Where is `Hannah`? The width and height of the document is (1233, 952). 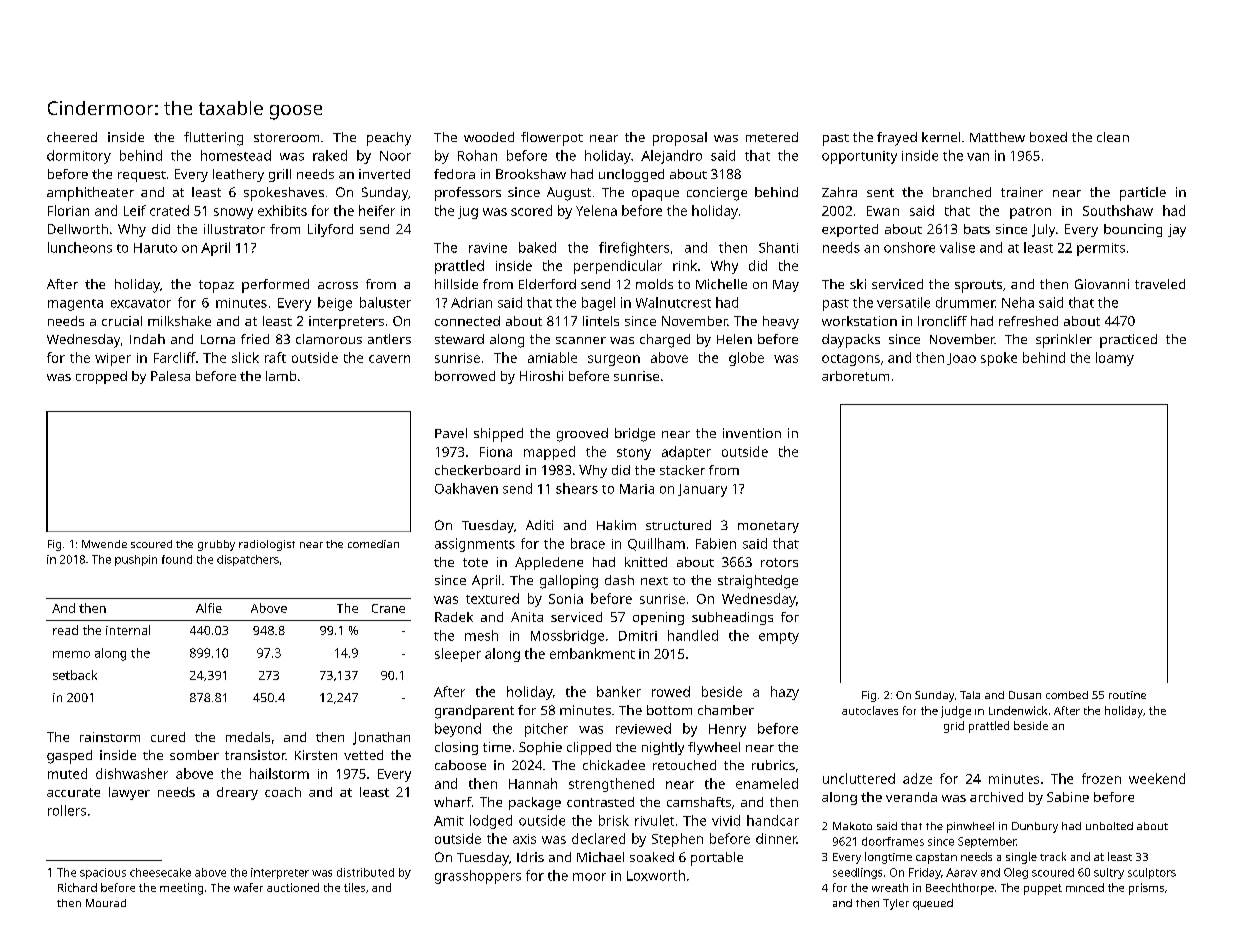 Hannah is located at coordinates (533, 783).
